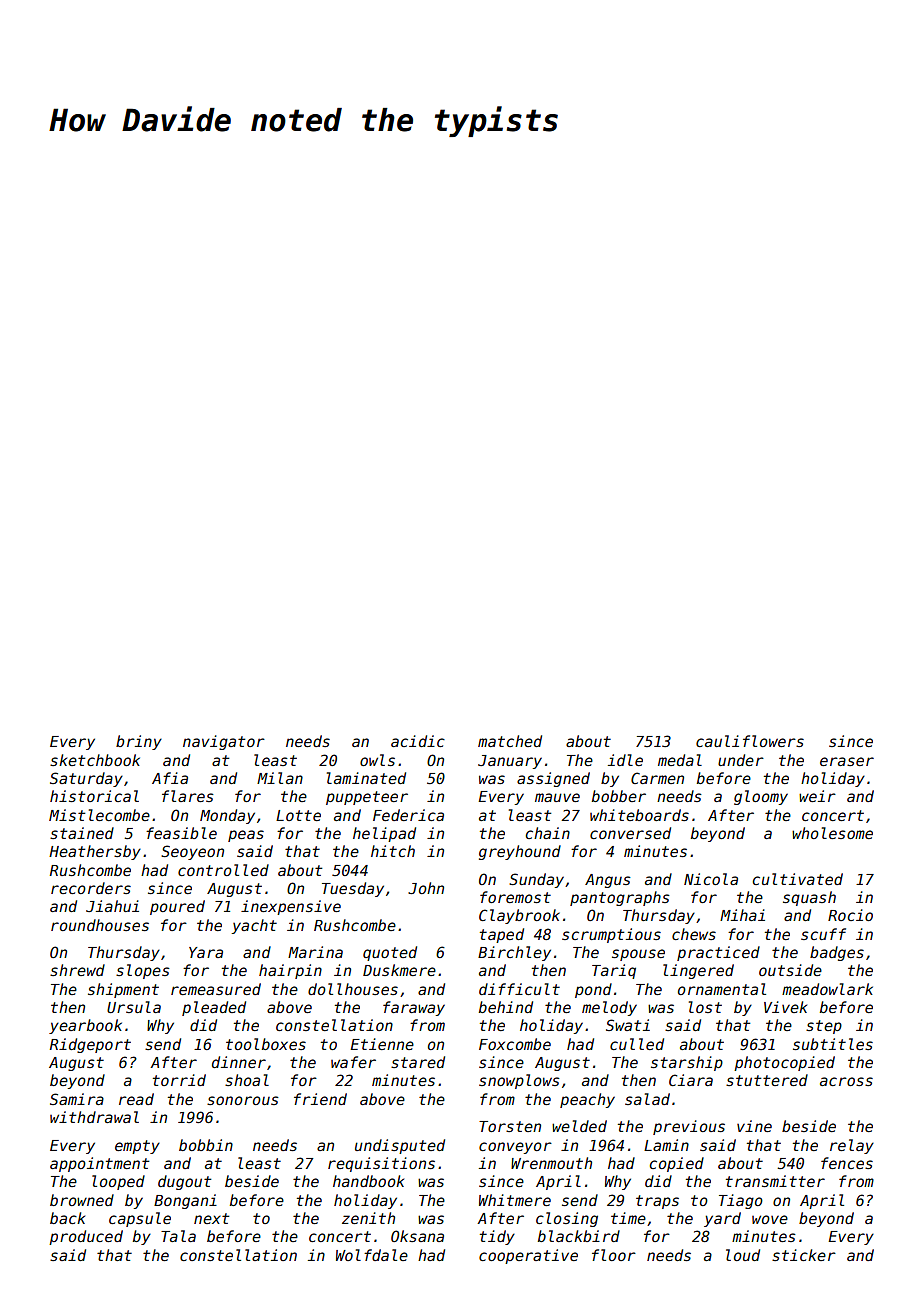 The width and height of the image is (924, 1308). Describe the element at coordinates (520, 852) in the image. I see `greyhound` at that location.
